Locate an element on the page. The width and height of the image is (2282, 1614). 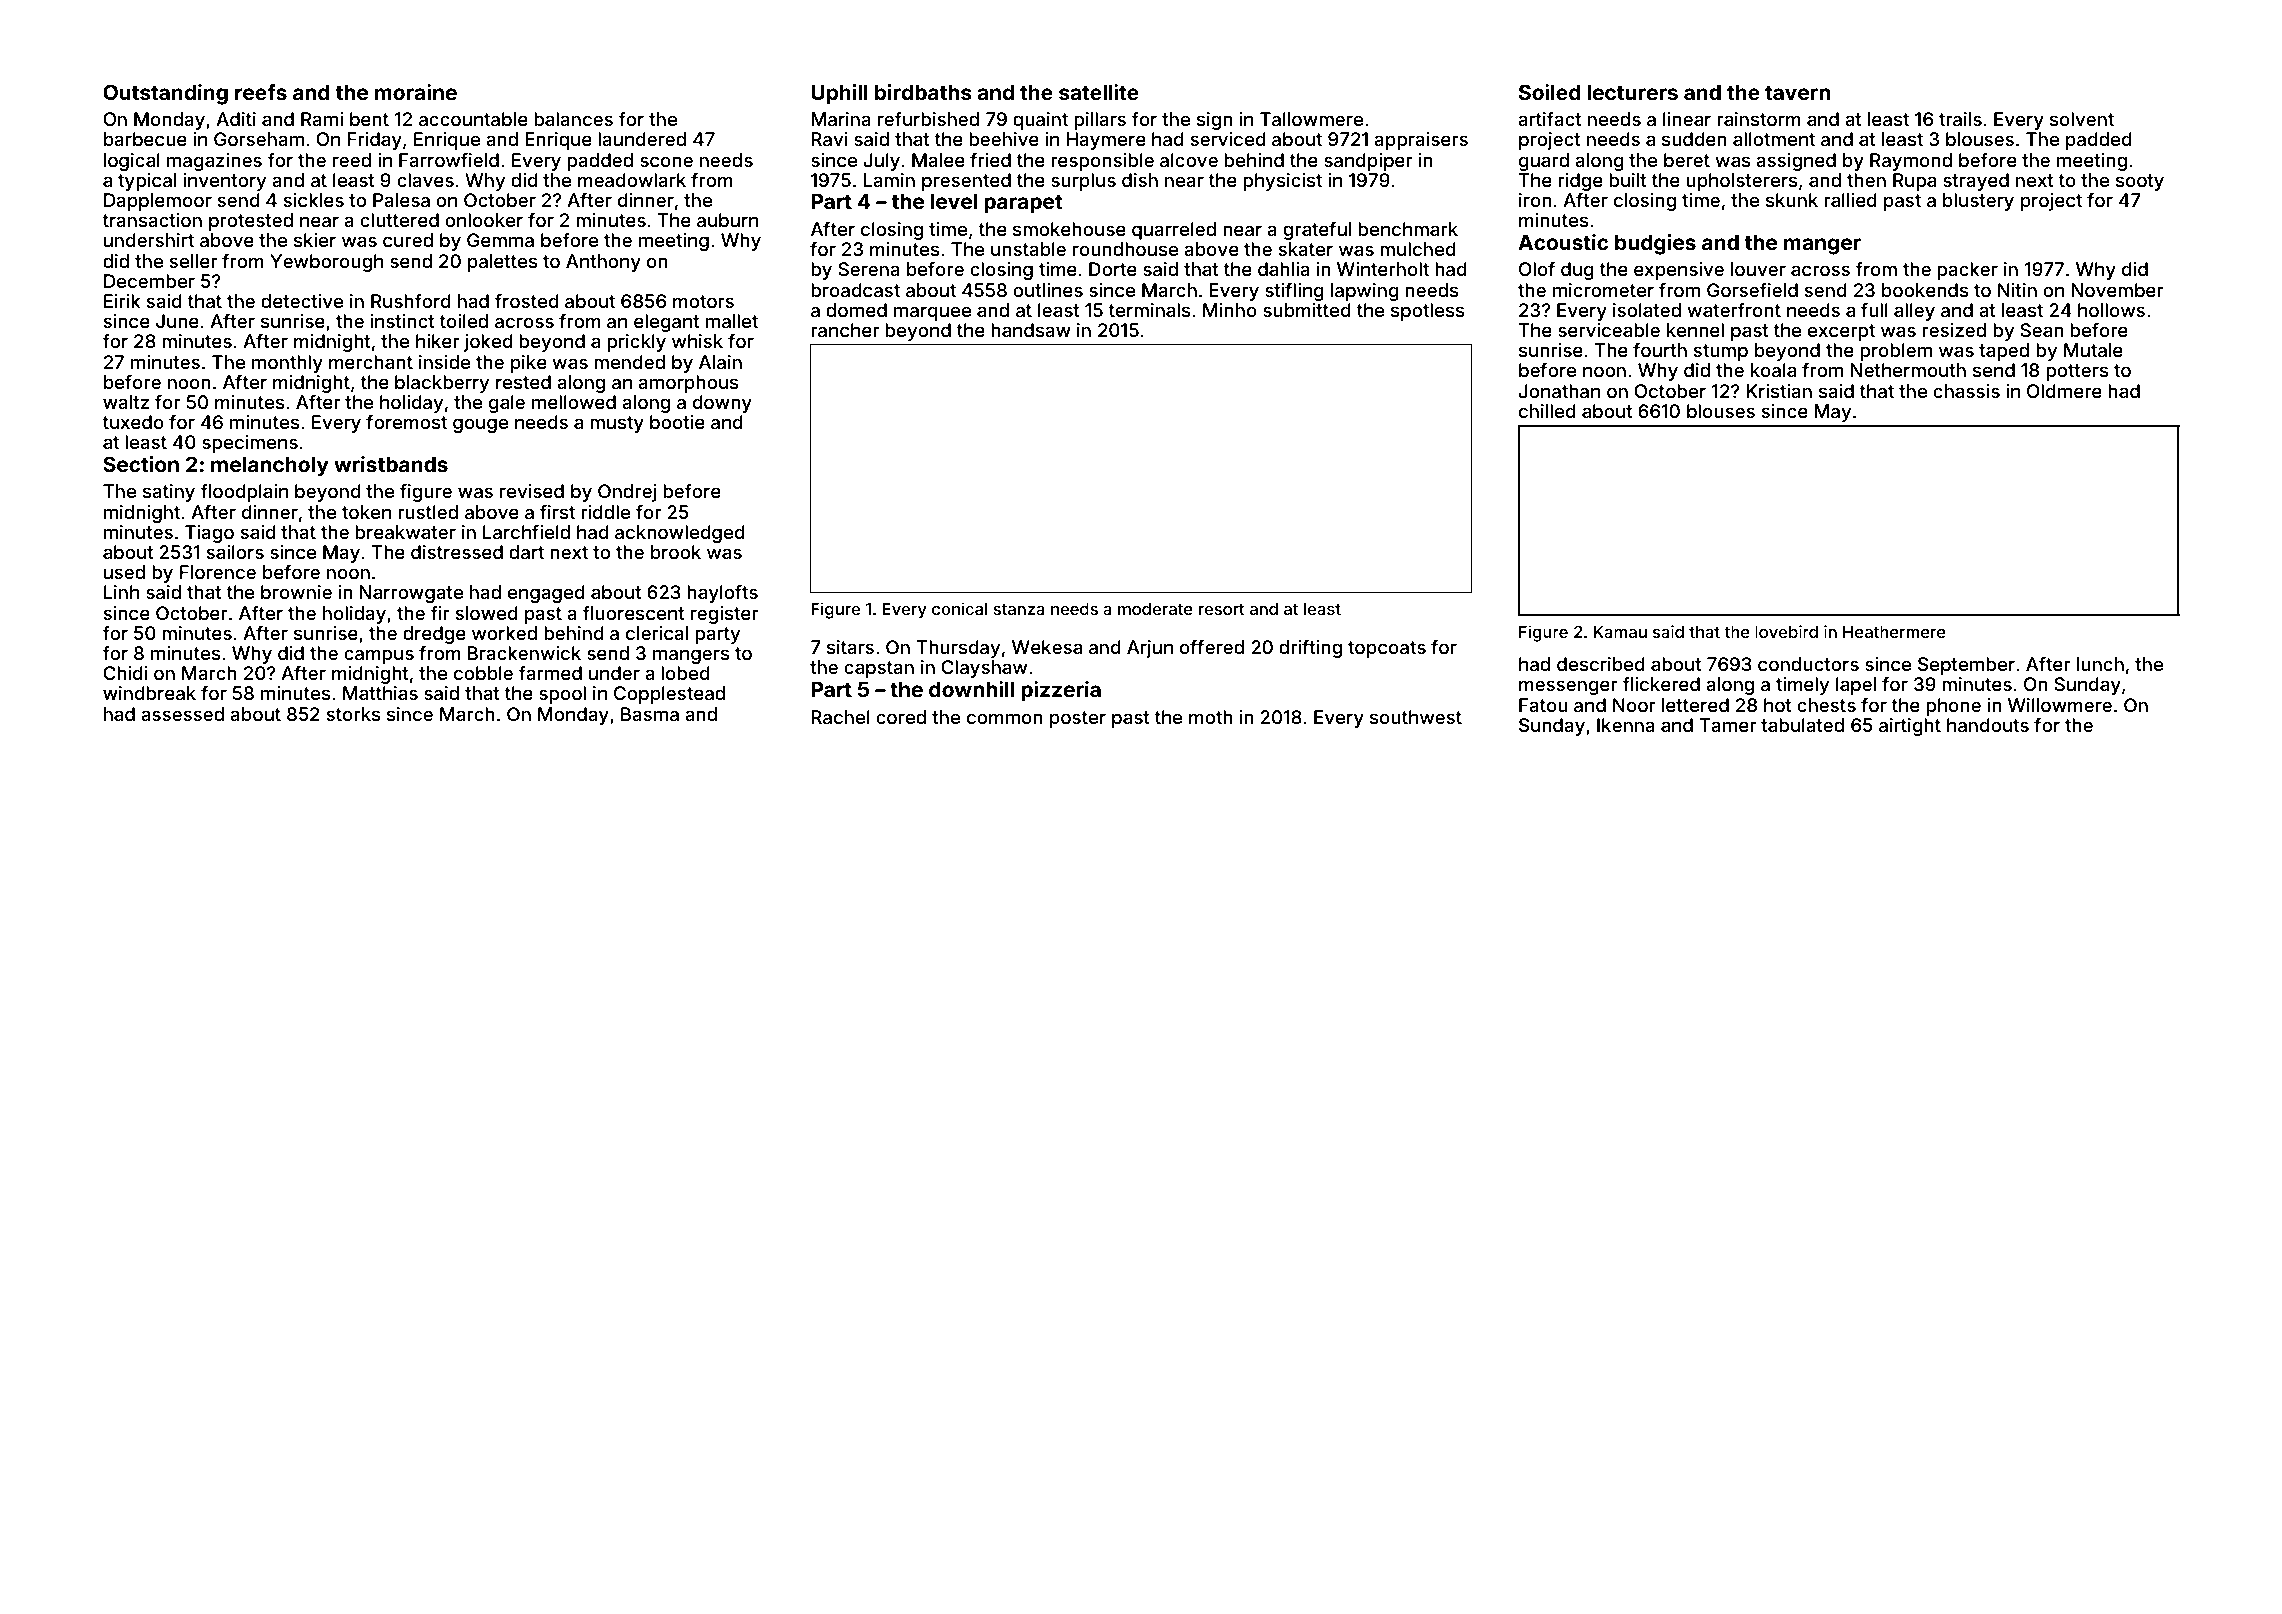
hollows is located at coordinates (2111, 310).
